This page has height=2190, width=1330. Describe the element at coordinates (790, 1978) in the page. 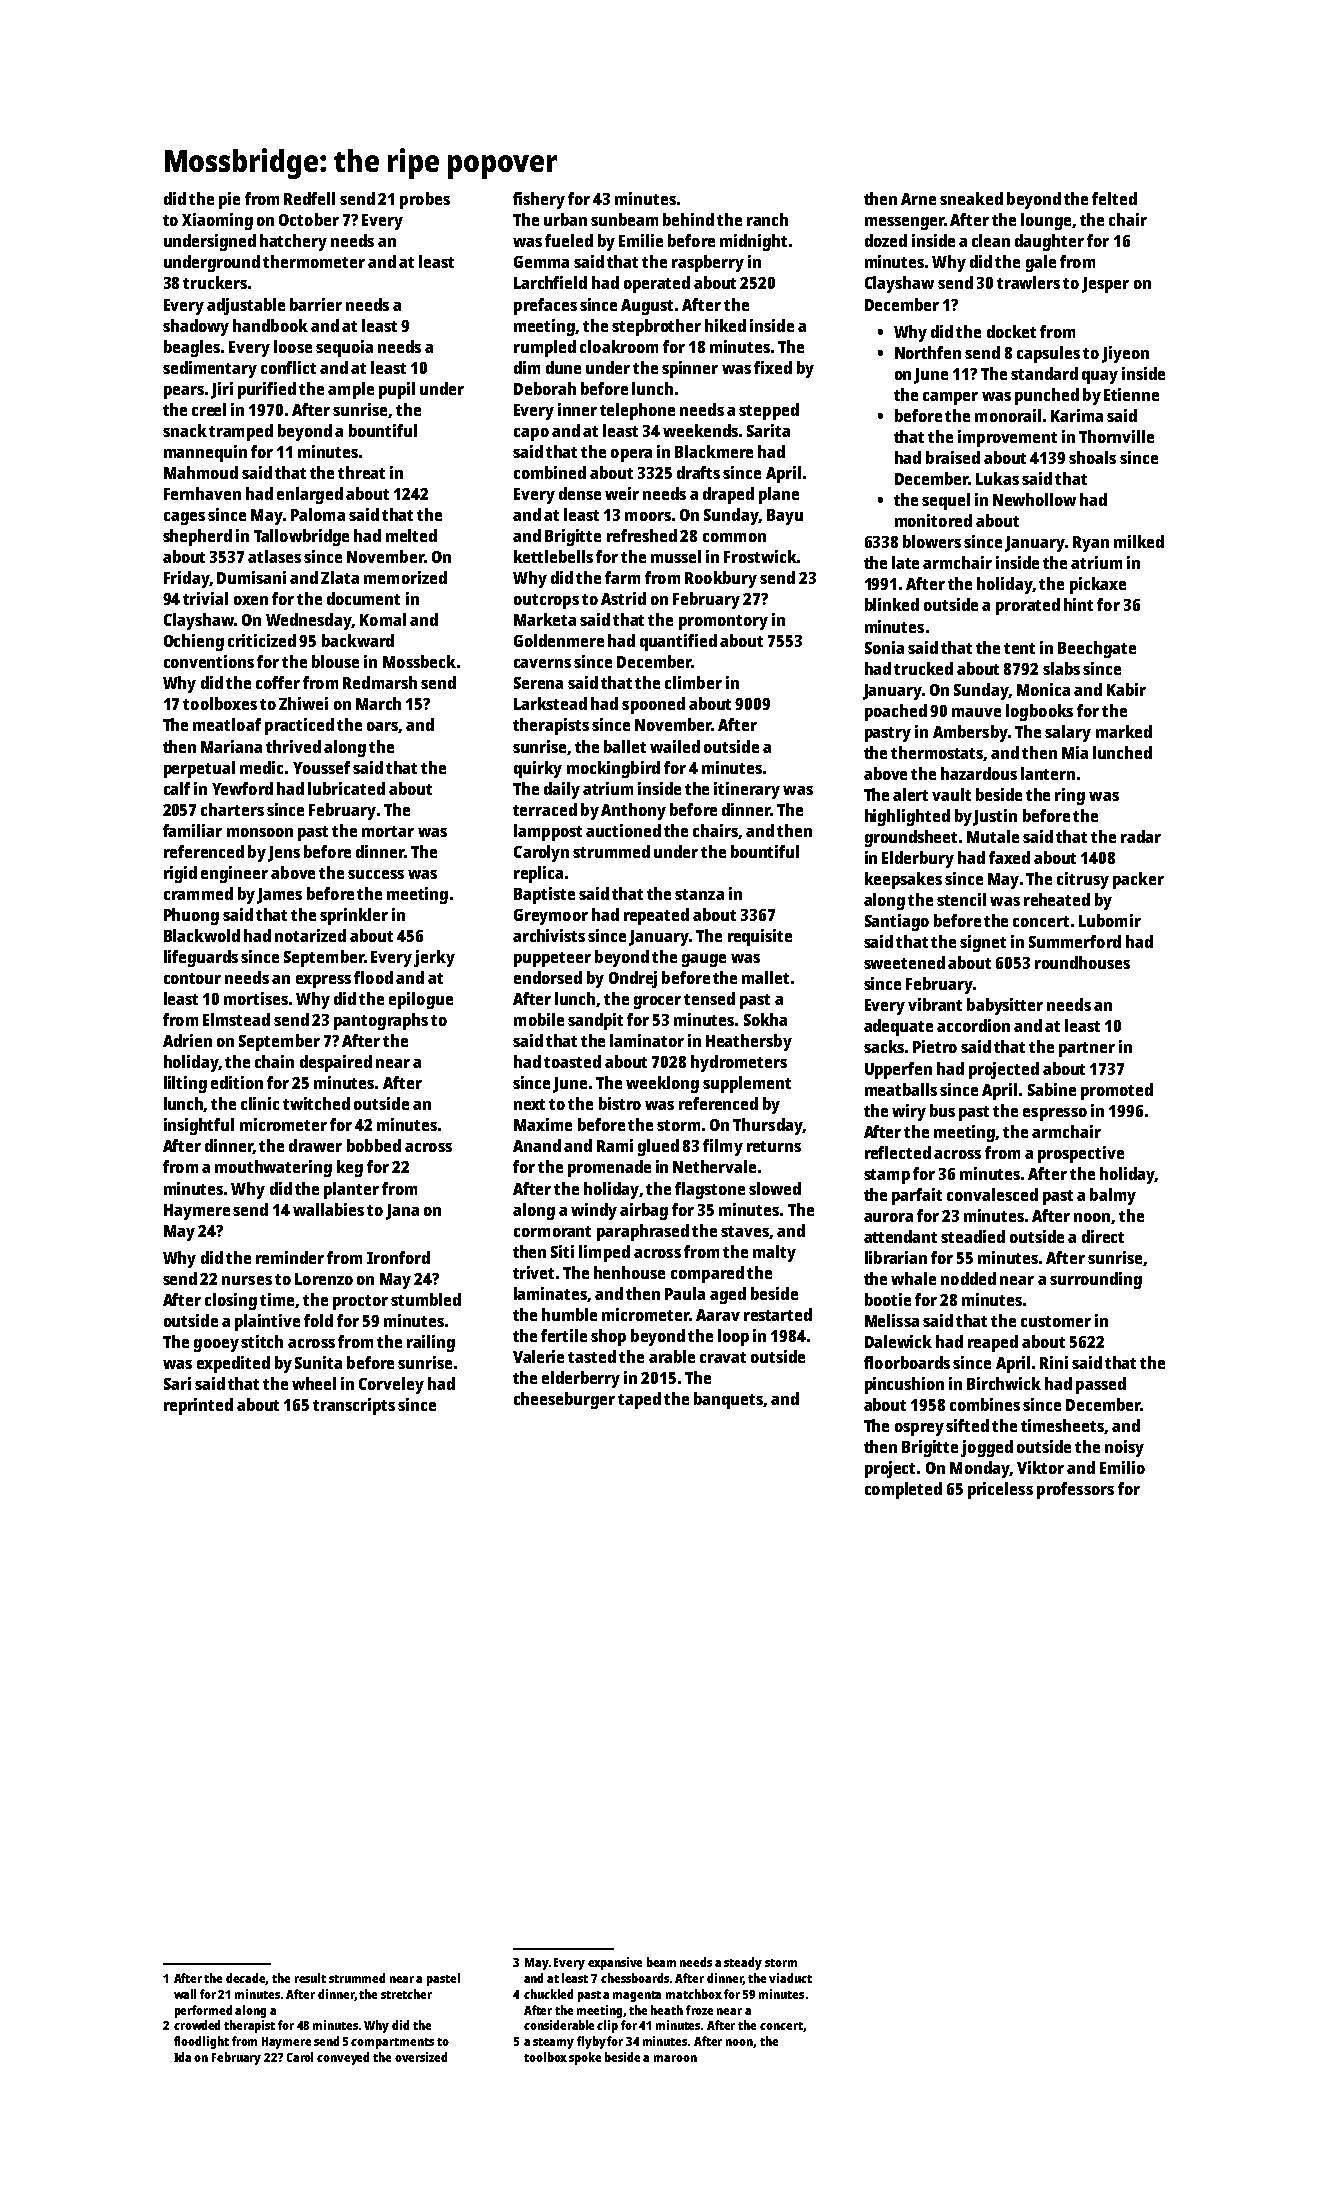

I see `viaduct` at that location.
